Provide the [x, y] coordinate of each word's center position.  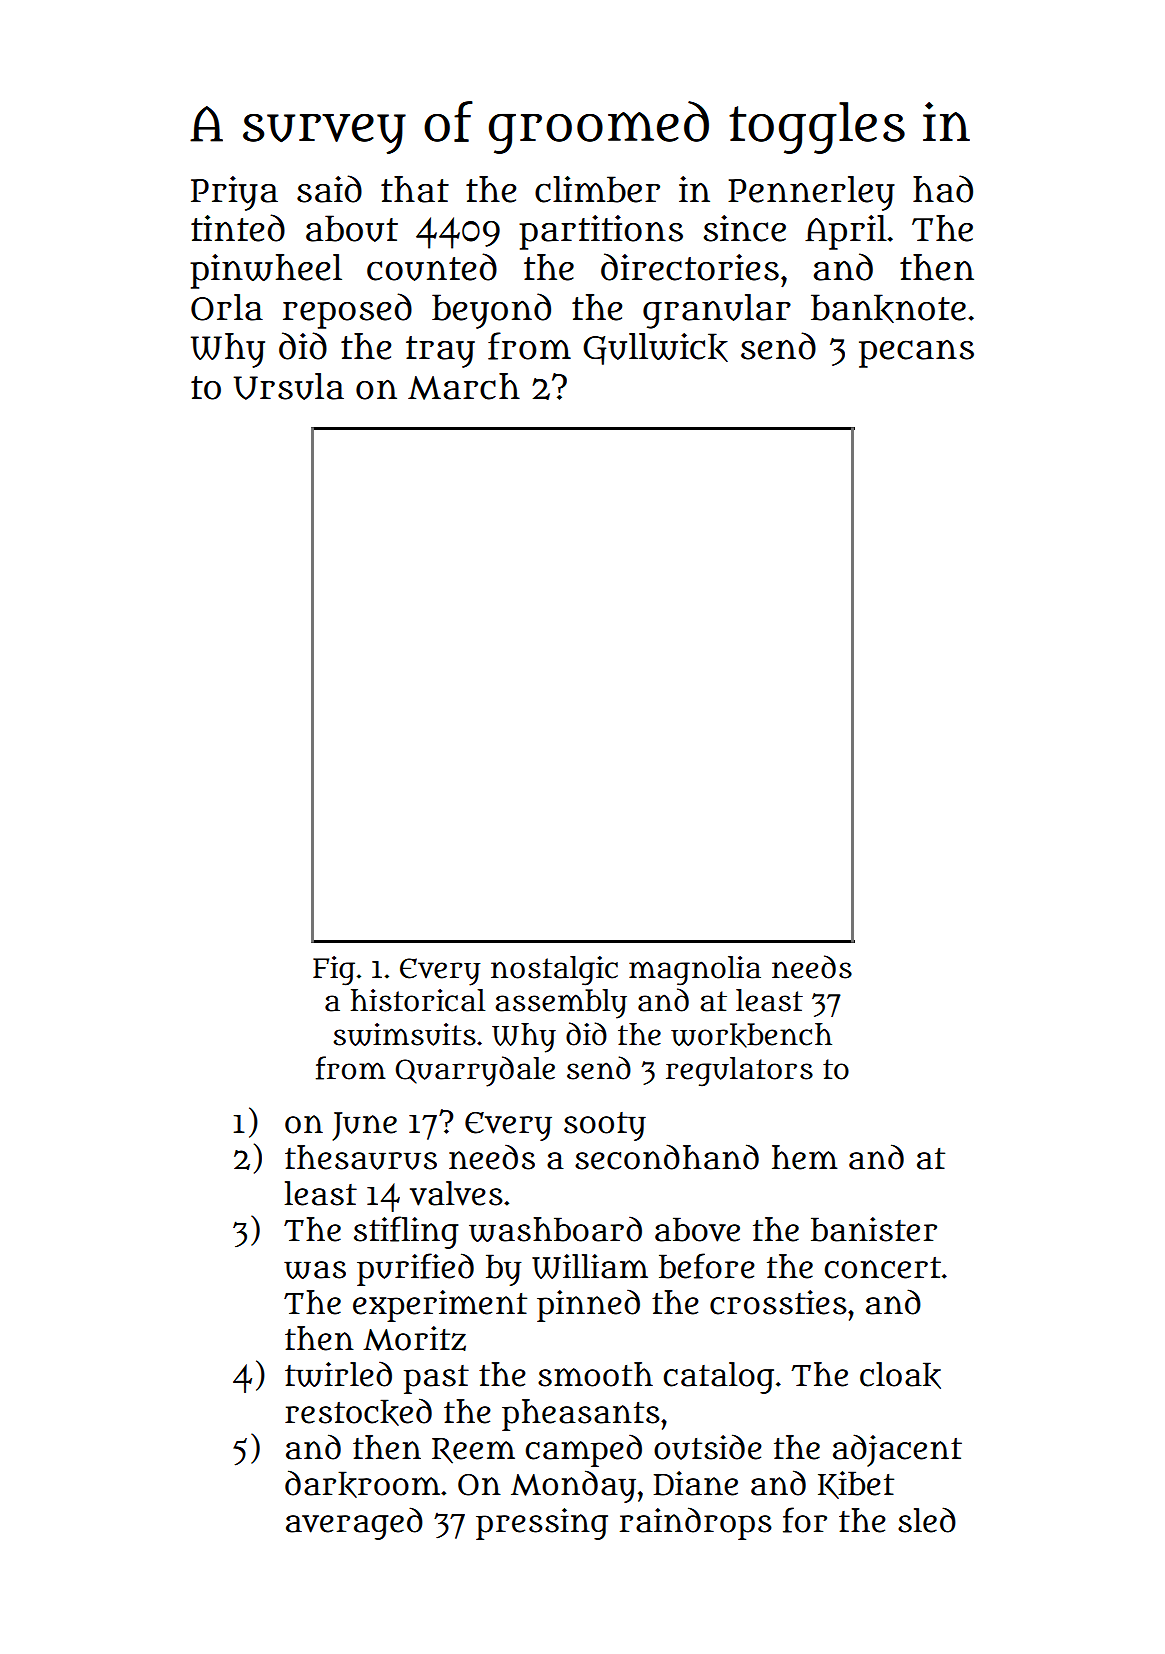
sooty [605, 1126]
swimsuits [405, 1034]
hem [804, 1157]
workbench [751, 1035]
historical [418, 1000]
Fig [334, 971]
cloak [900, 1375]
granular [717, 311]
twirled [338, 1374]
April [846, 232]
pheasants [581, 1415]
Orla [227, 307]
